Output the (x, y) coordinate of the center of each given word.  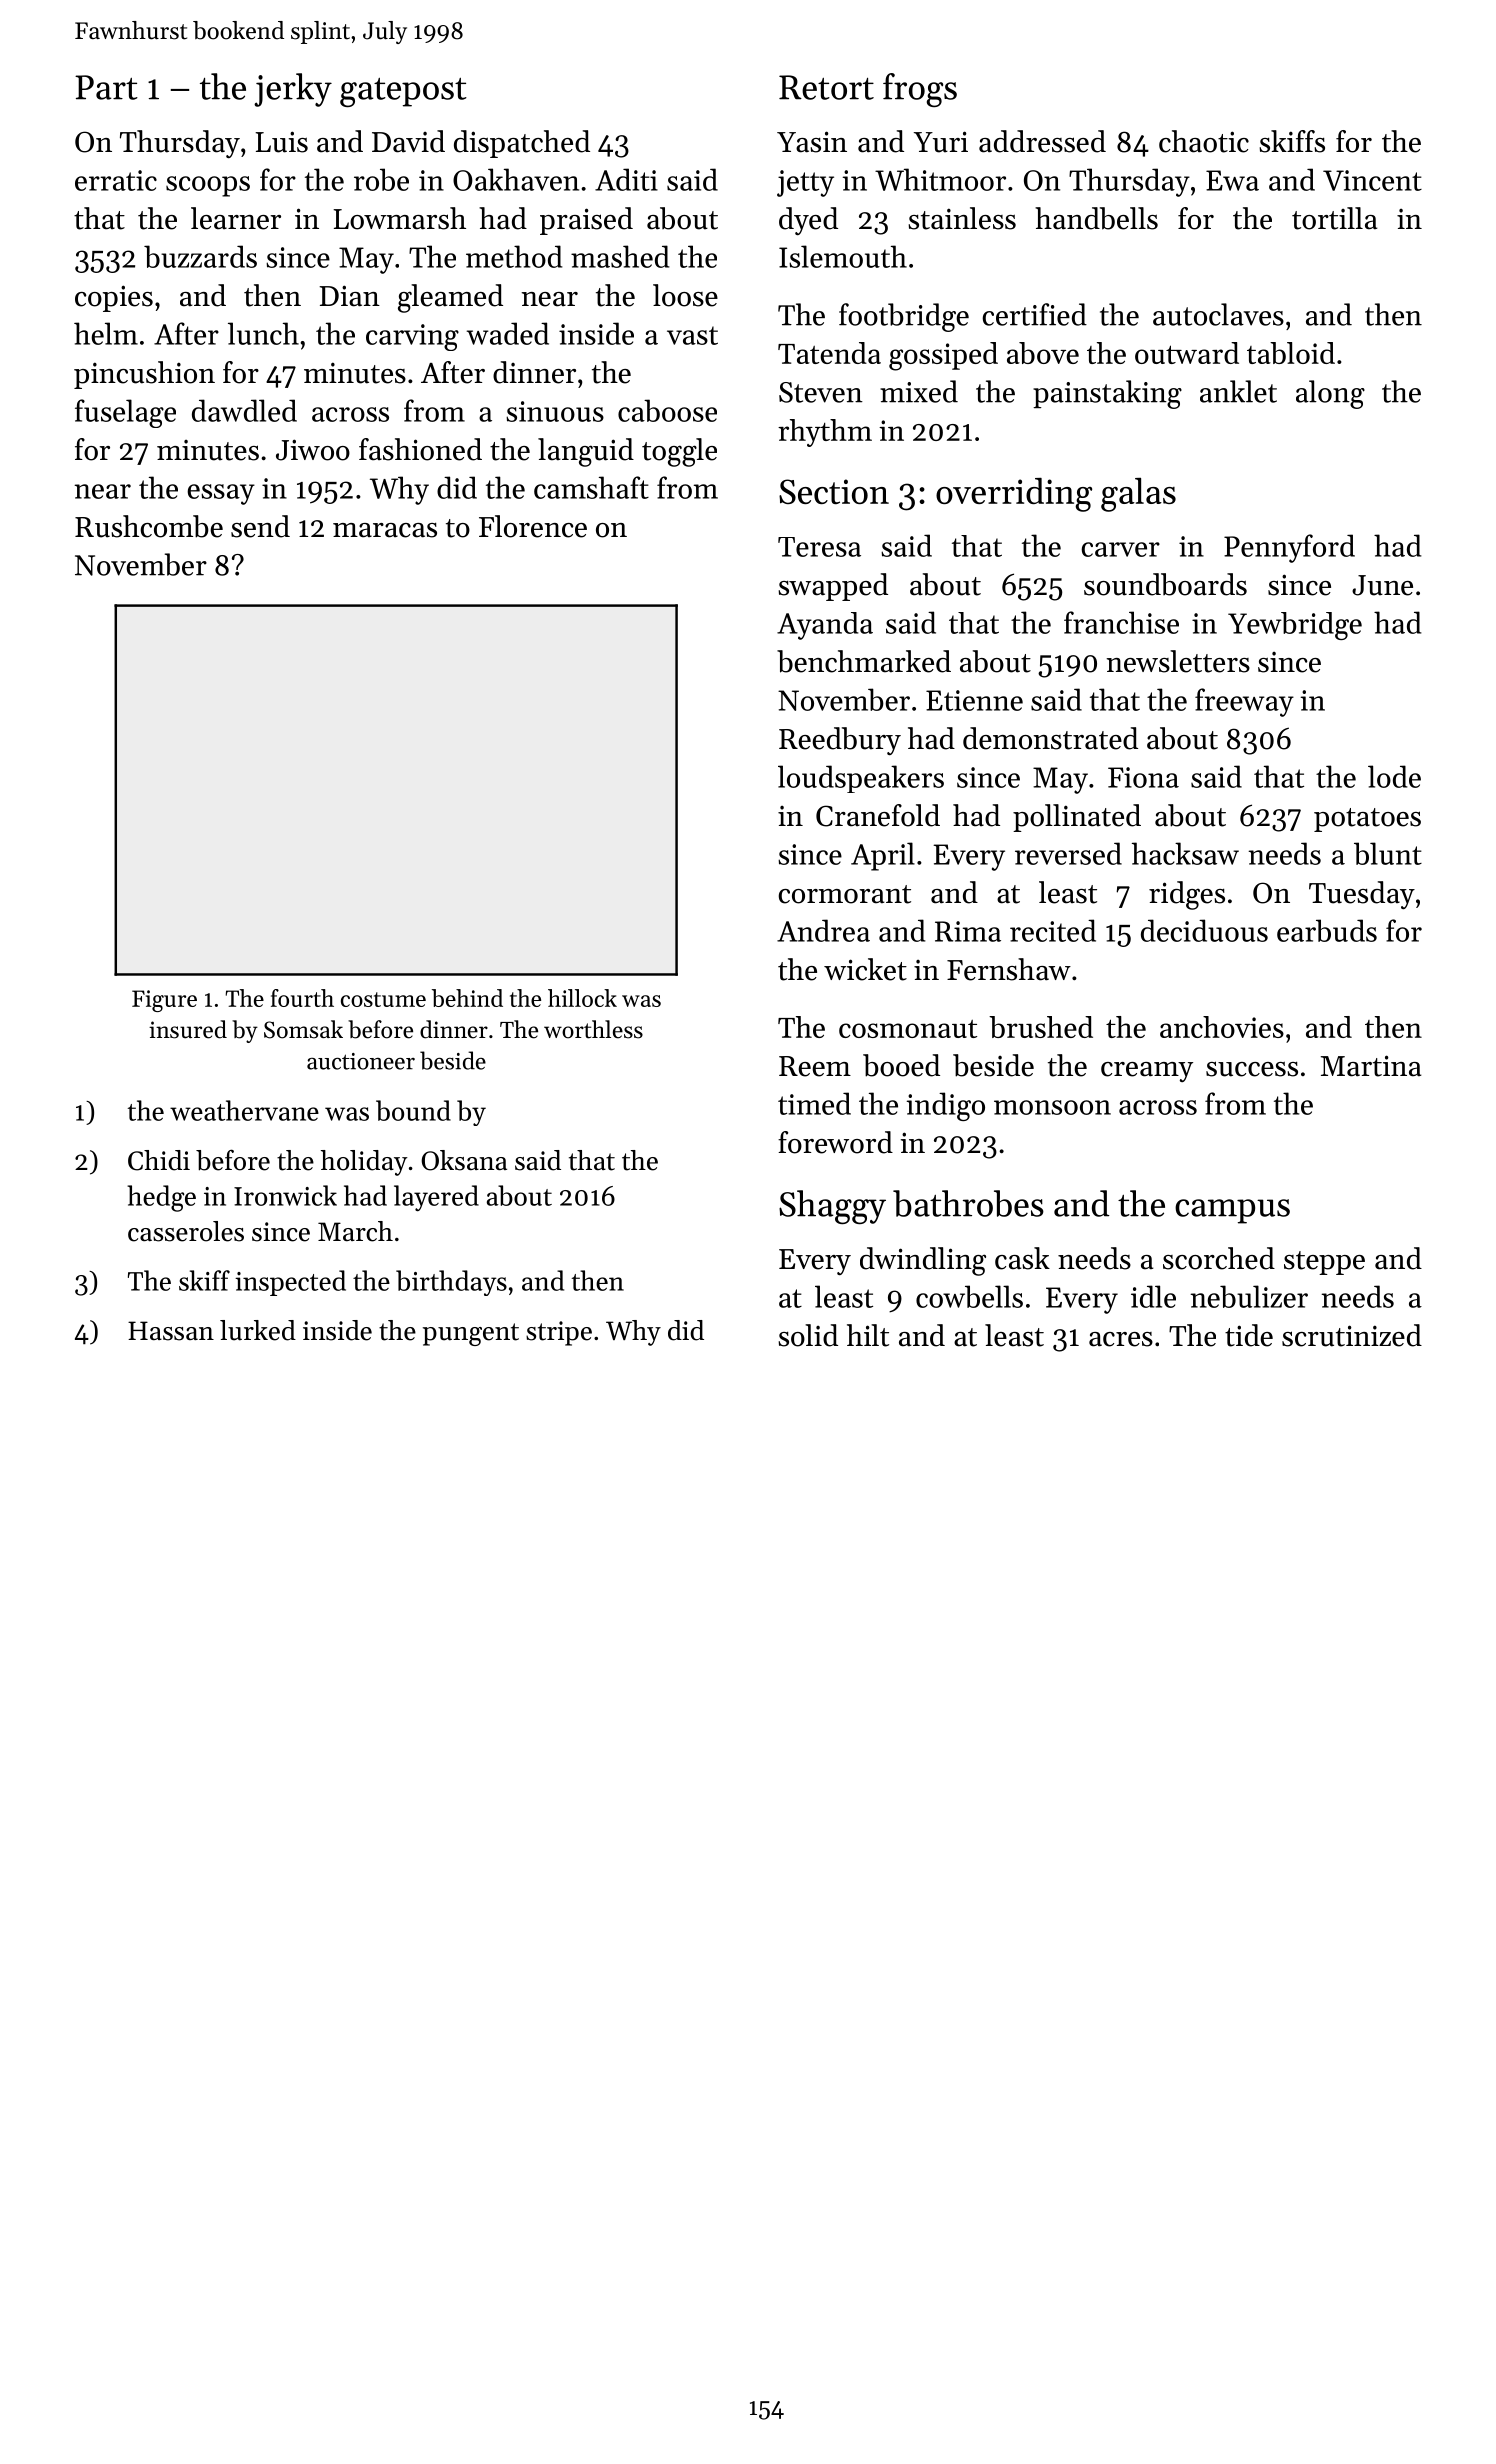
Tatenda (829, 353)
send (260, 526)
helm (106, 333)
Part (106, 87)
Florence (533, 526)
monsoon (1052, 1107)
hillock (582, 998)
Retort (826, 87)
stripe (559, 1333)
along (1330, 394)
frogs (920, 90)
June (1382, 585)
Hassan (171, 1331)
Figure (164, 1001)
